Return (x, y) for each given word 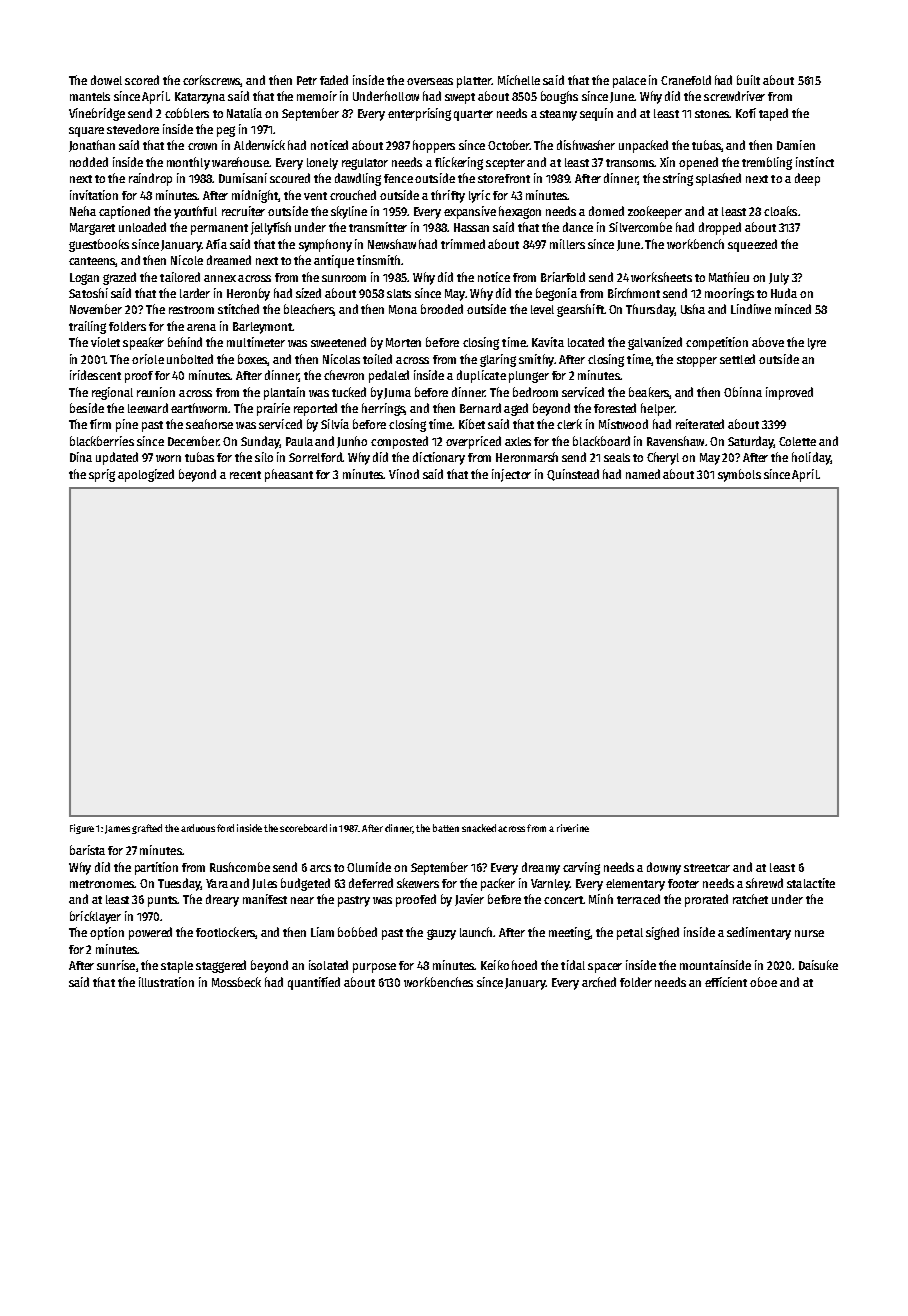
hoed (524, 965)
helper (657, 409)
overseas (430, 81)
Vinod (404, 474)
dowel (106, 80)
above (768, 342)
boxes (253, 360)
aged (516, 409)
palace (629, 82)
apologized (146, 475)
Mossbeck (236, 982)
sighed (662, 933)
